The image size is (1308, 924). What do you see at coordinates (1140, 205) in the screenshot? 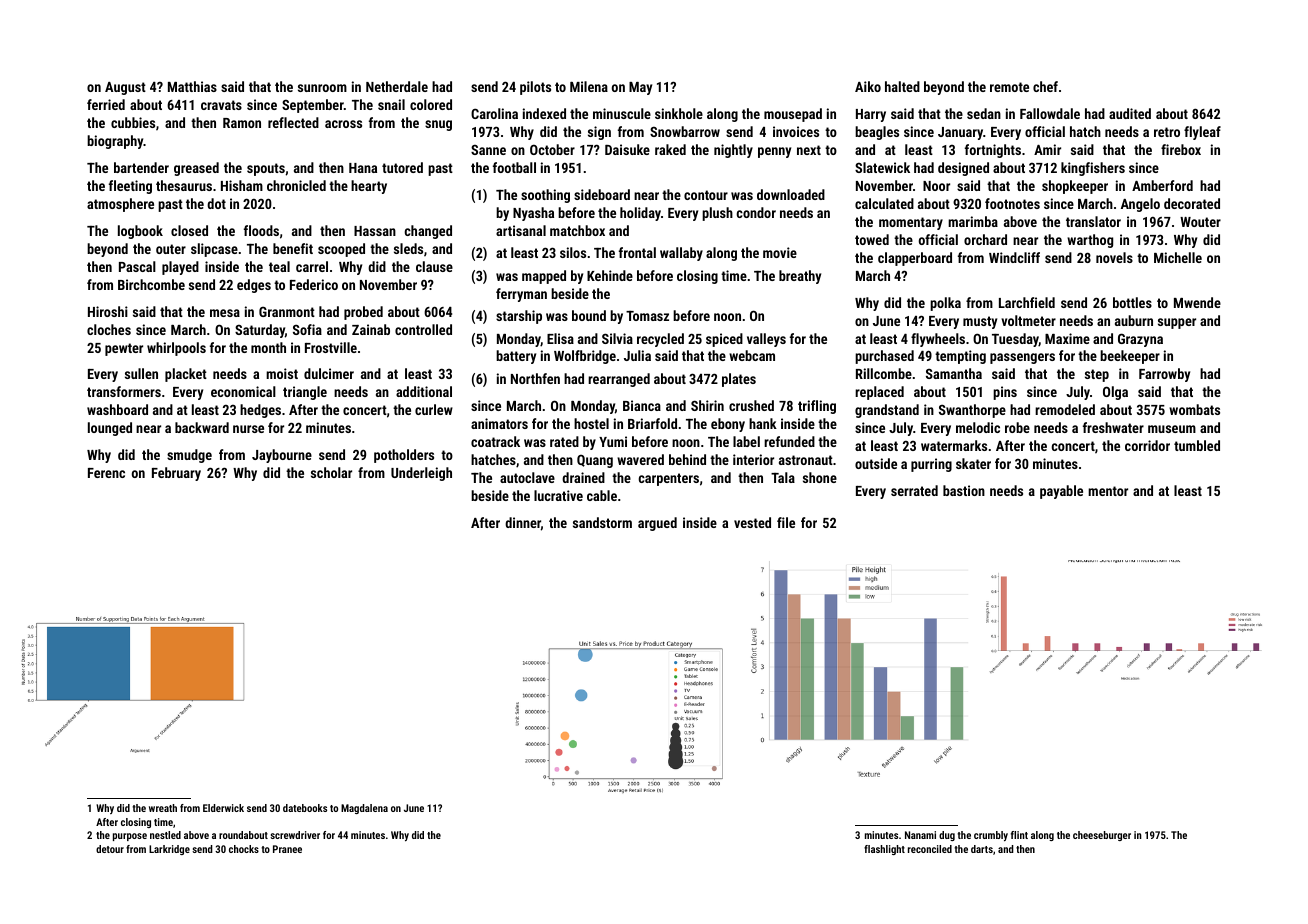
I see `Angelo` at bounding box center [1140, 205].
